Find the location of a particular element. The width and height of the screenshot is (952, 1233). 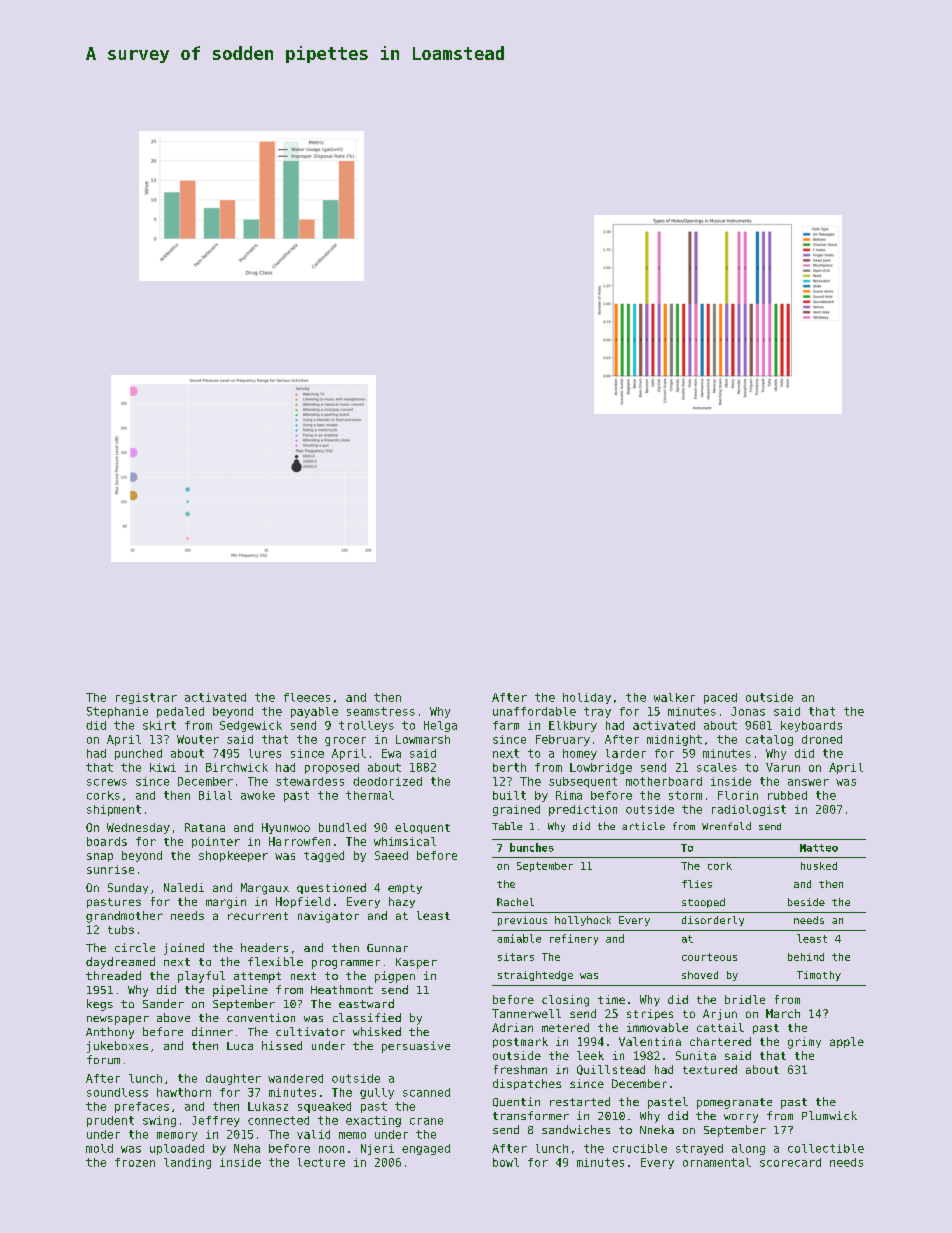

Stephanie is located at coordinates (117, 712).
